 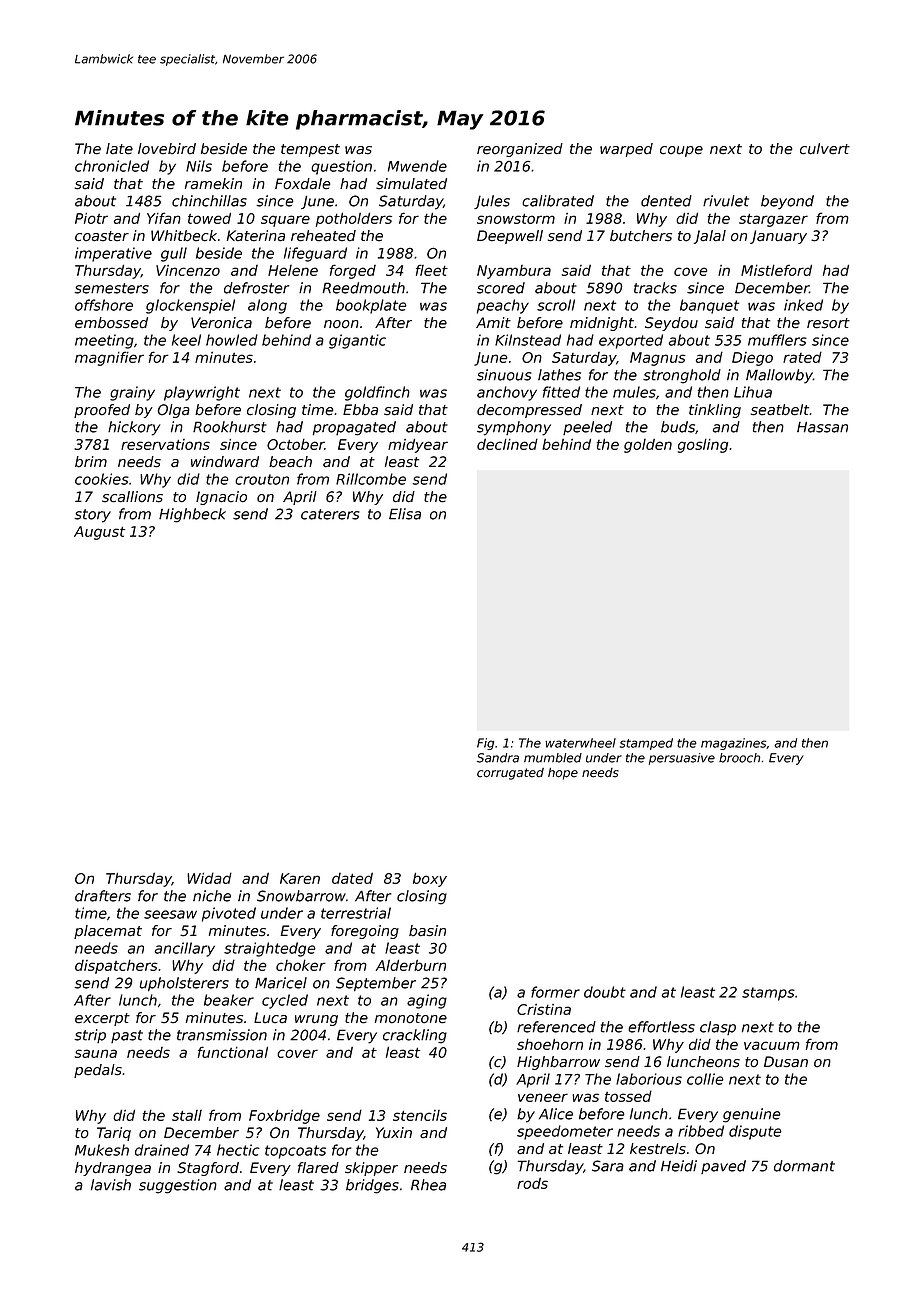 What do you see at coordinates (300, 878) in the screenshot?
I see `Karen` at bounding box center [300, 878].
